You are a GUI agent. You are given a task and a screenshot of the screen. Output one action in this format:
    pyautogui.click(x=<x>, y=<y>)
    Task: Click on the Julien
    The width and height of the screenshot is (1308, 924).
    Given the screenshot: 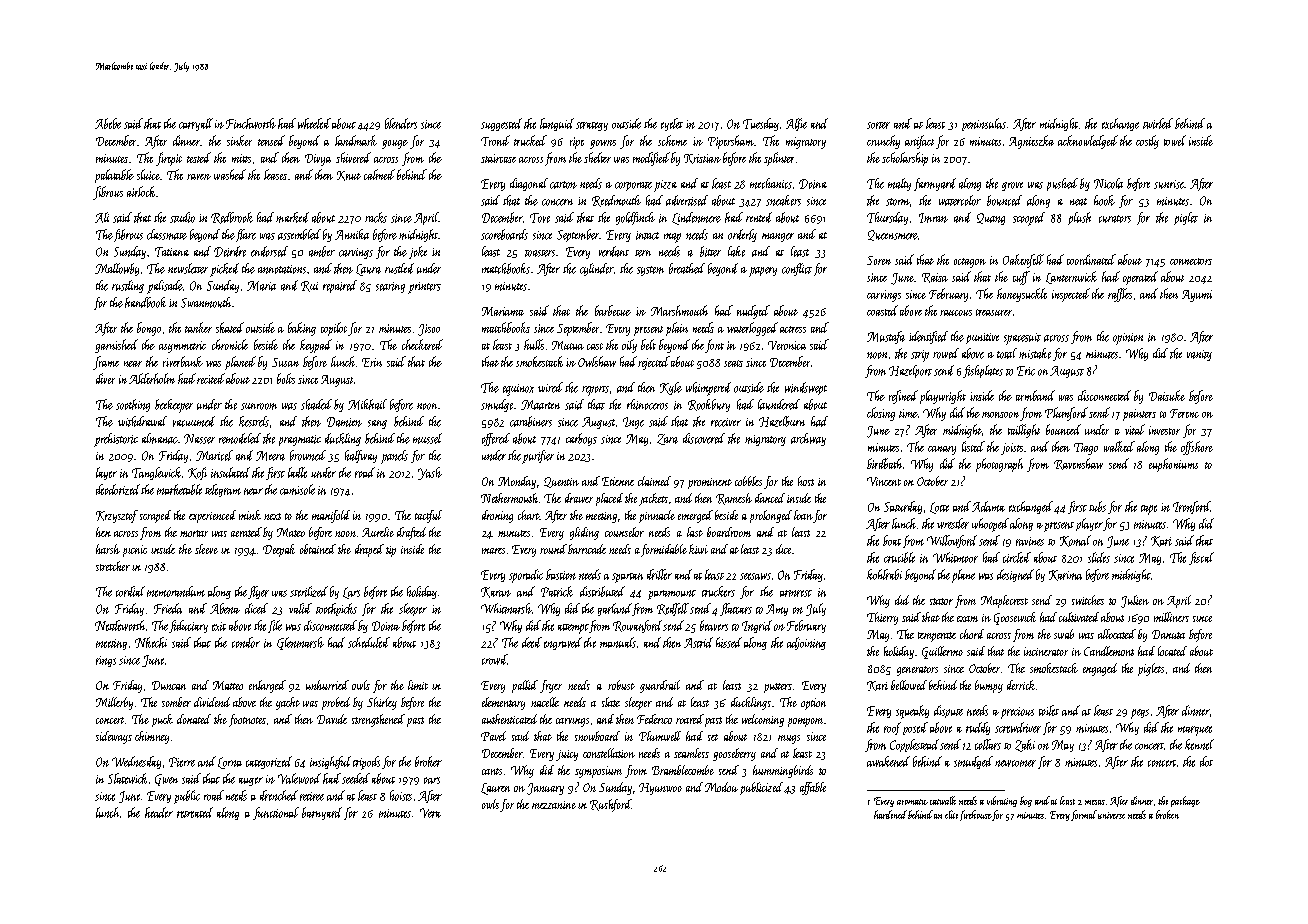 What is the action you would take?
    pyautogui.click(x=1135, y=601)
